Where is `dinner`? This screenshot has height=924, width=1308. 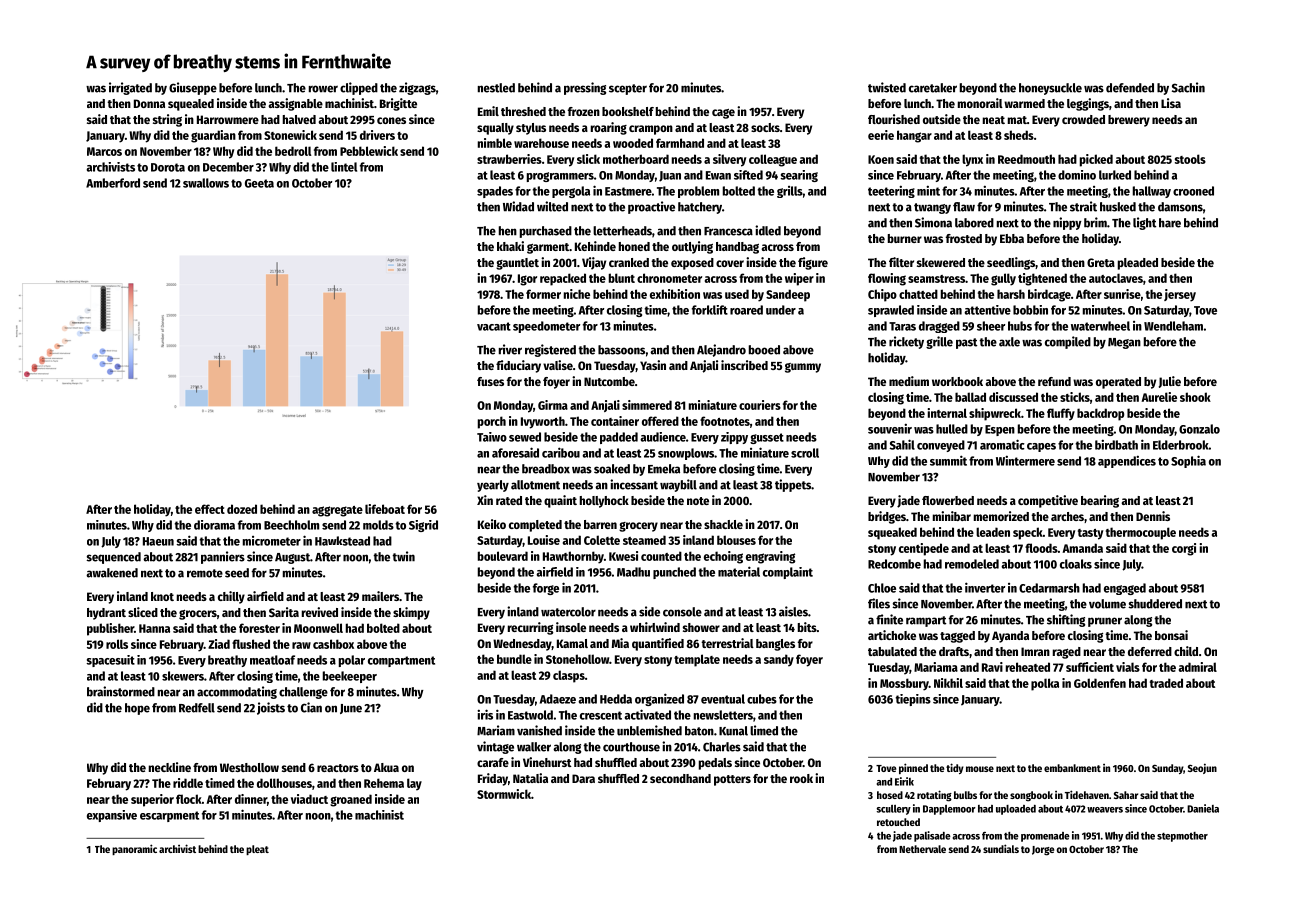
dinner is located at coordinates (251, 799).
